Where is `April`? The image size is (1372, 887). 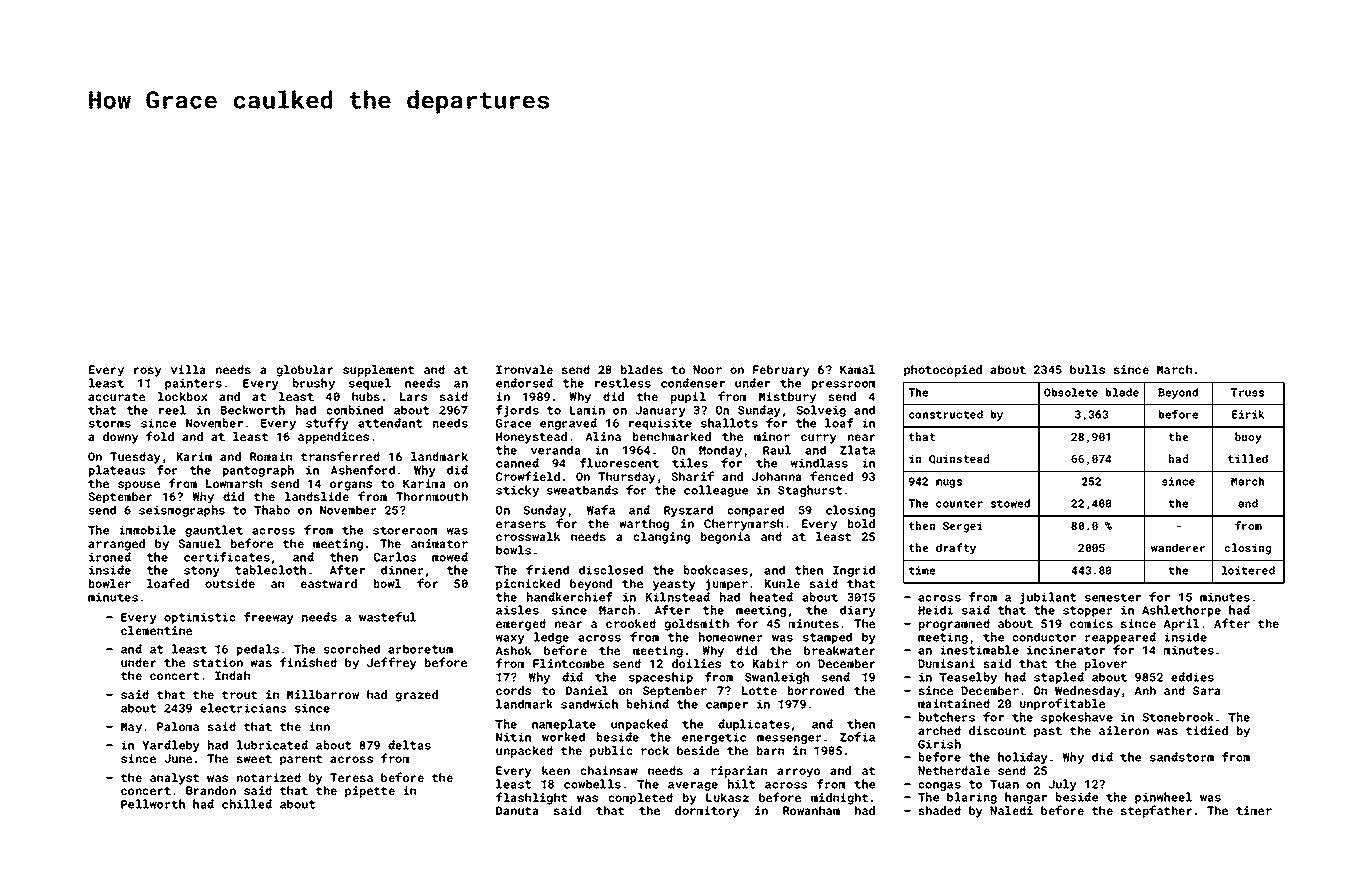 April is located at coordinates (1181, 625).
